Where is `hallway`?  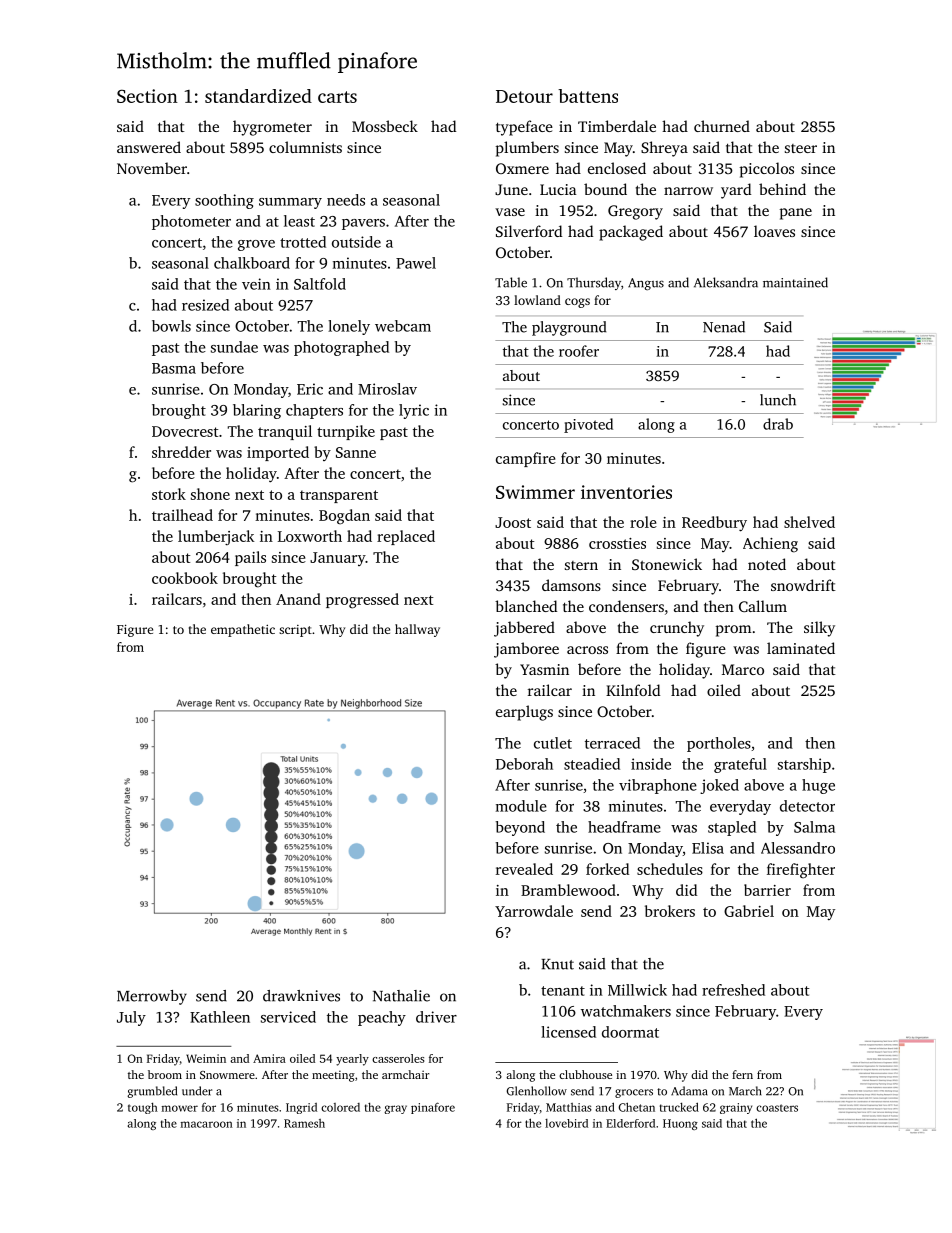 hallway is located at coordinates (417, 630).
